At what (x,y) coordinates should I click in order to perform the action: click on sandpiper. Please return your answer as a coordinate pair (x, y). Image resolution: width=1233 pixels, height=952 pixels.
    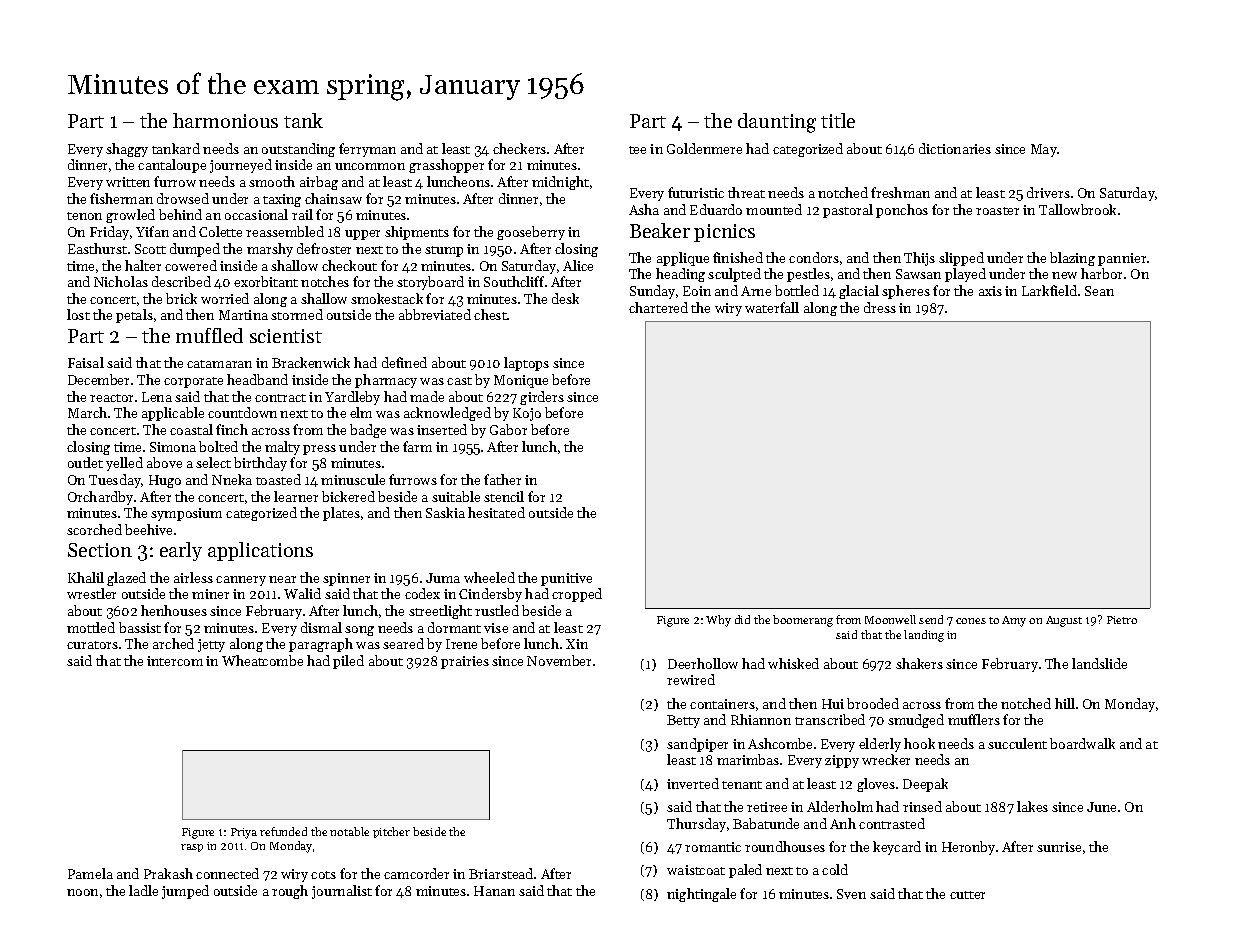
    Looking at the image, I should click on (697, 745).
